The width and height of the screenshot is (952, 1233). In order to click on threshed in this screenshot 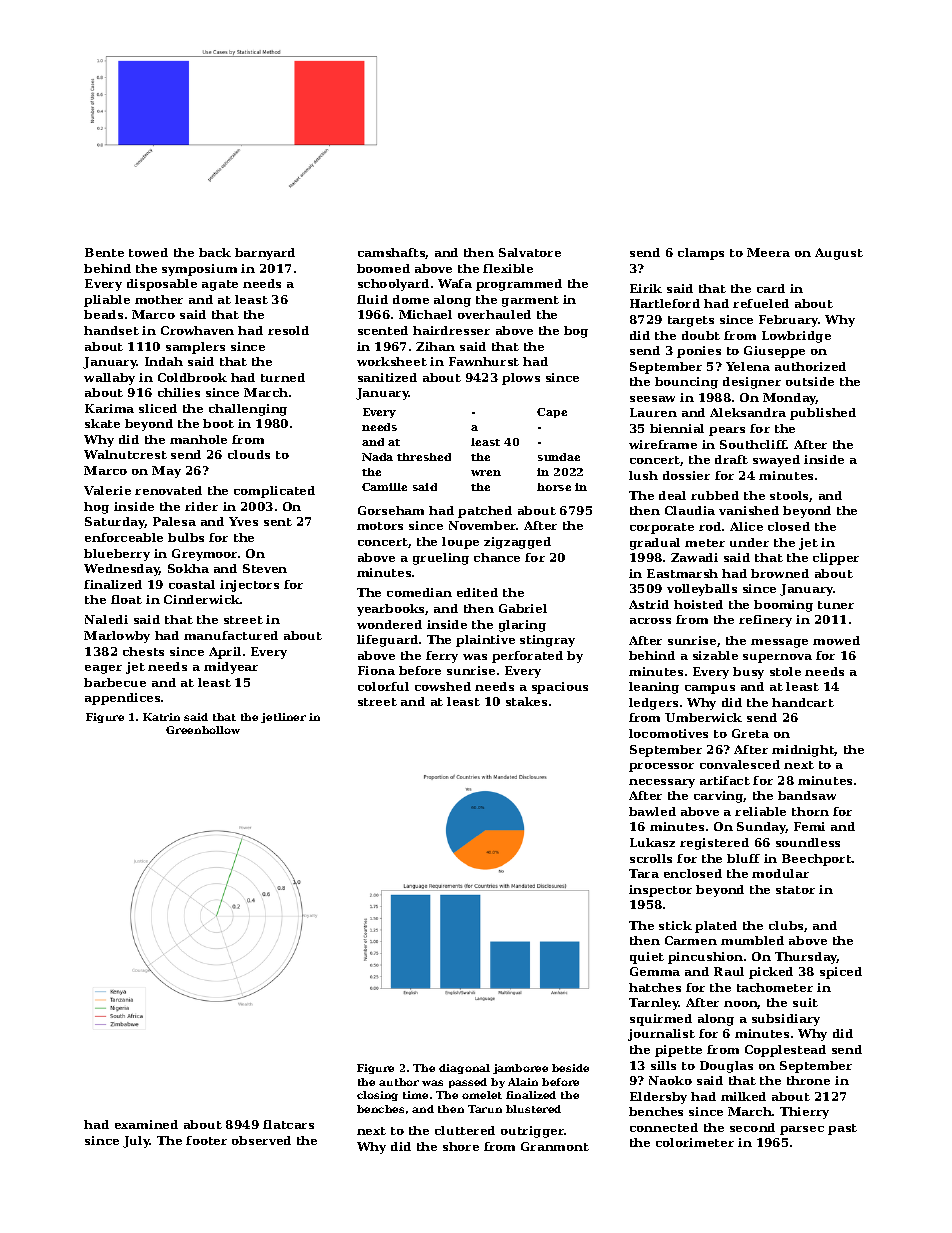, I will do `click(424, 457)`.
